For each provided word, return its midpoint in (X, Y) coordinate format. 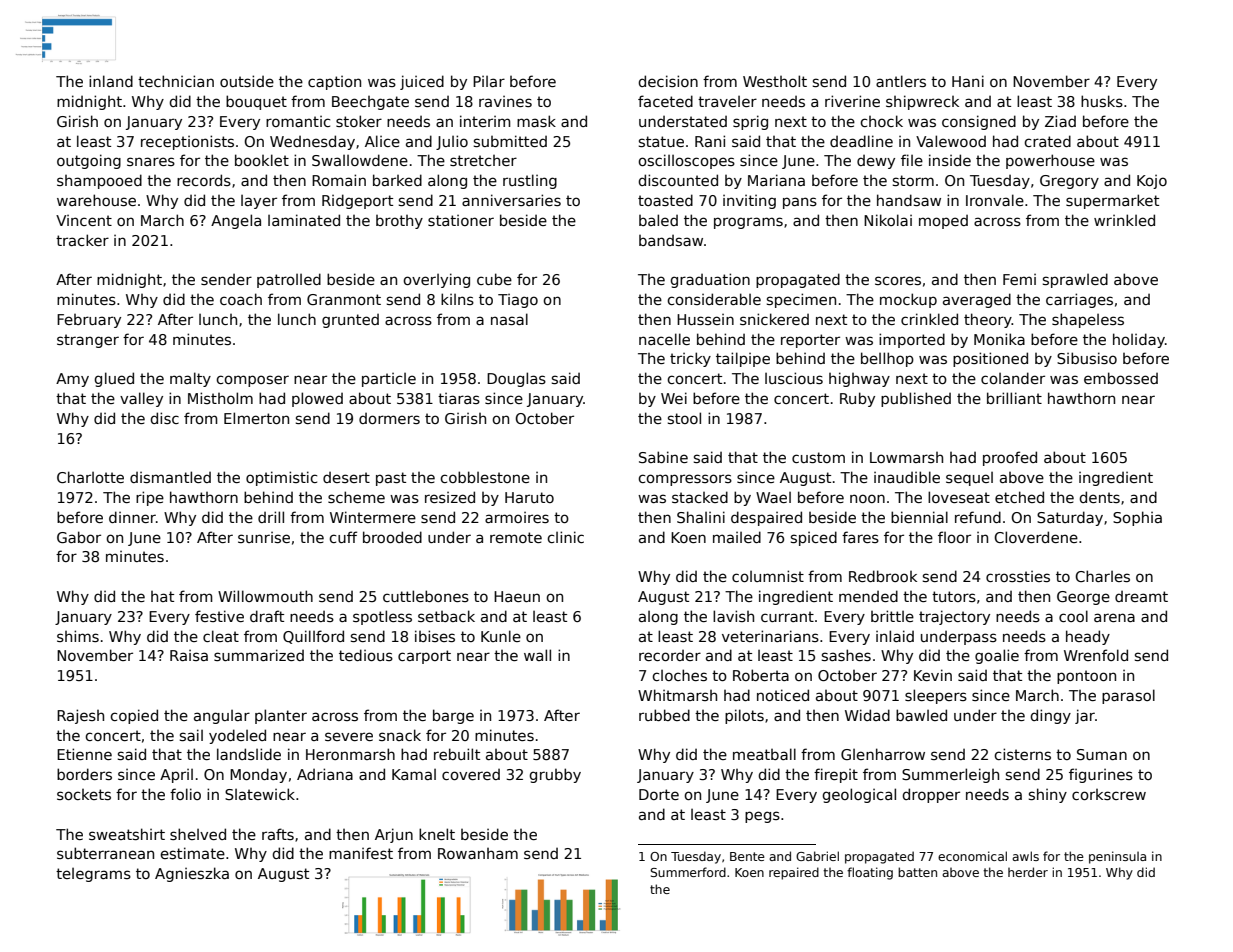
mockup (908, 300)
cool (1073, 616)
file (912, 160)
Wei (674, 398)
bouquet (256, 102)
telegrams (93, 875)
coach (241, 299)
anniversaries (511, 200)
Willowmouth (265, 596)
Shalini (701, 517)
